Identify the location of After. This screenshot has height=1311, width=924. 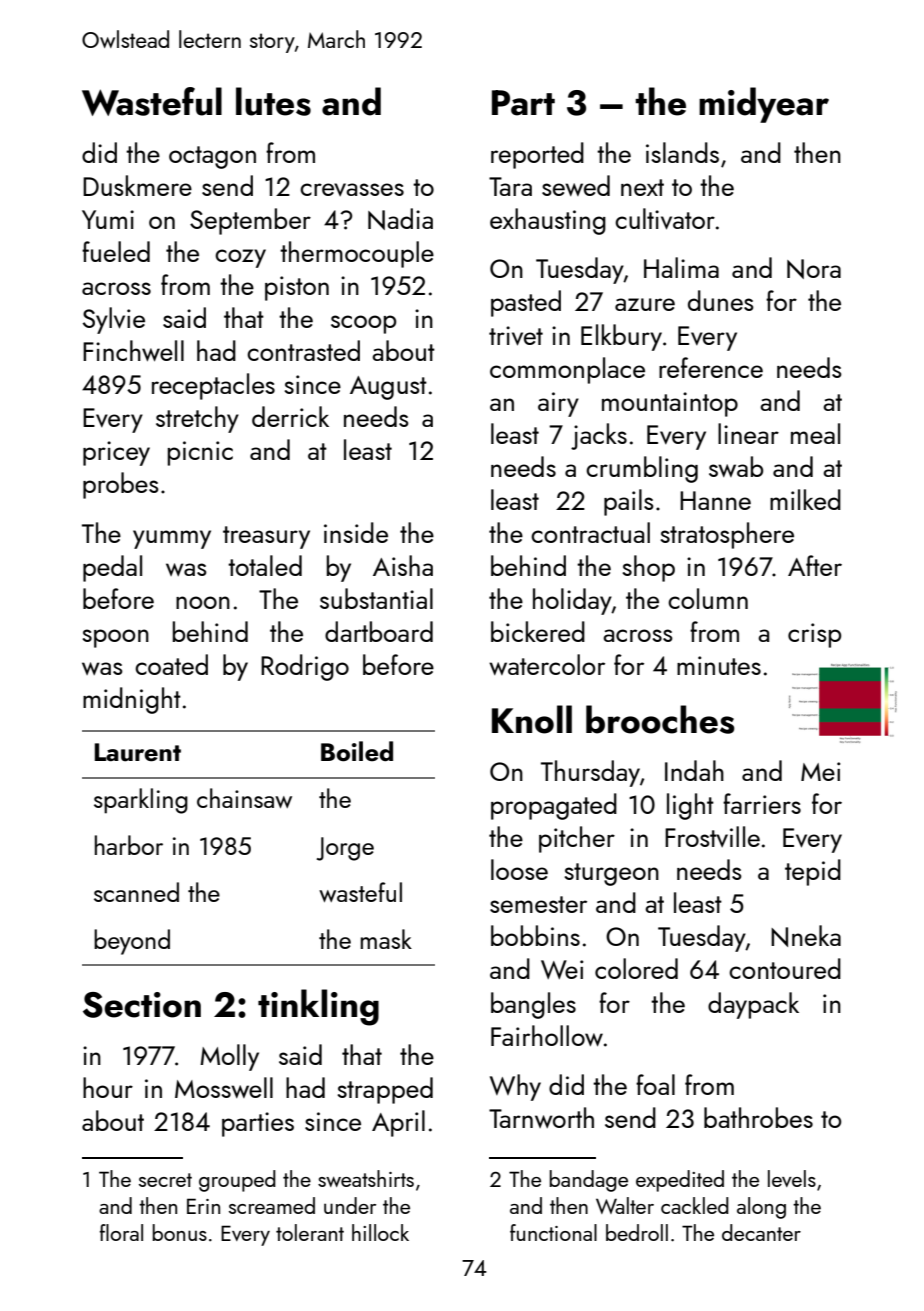
(815, 565).
